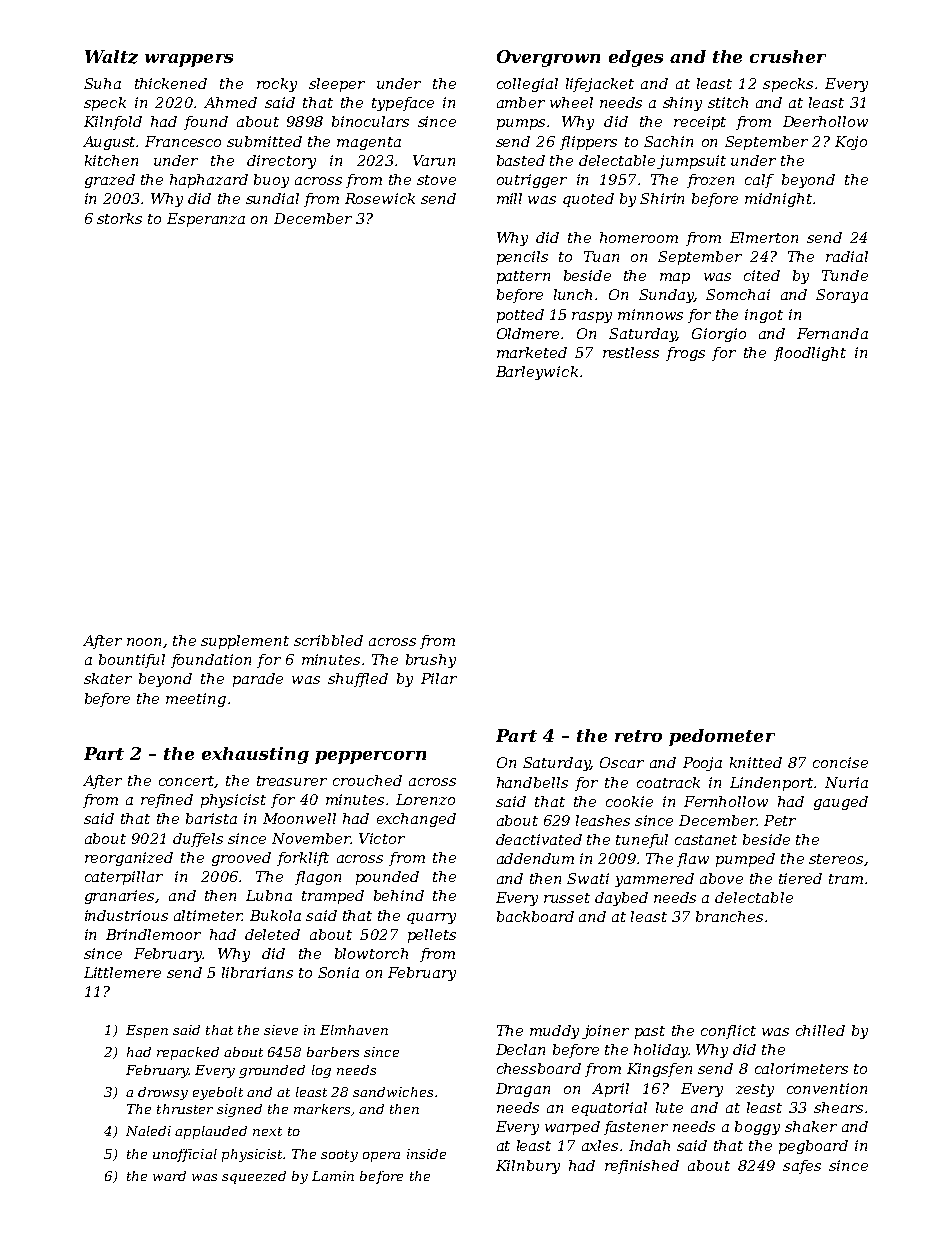 This screenshot has width=952, height=1233. I want to click on potted, so click(520, 316).
